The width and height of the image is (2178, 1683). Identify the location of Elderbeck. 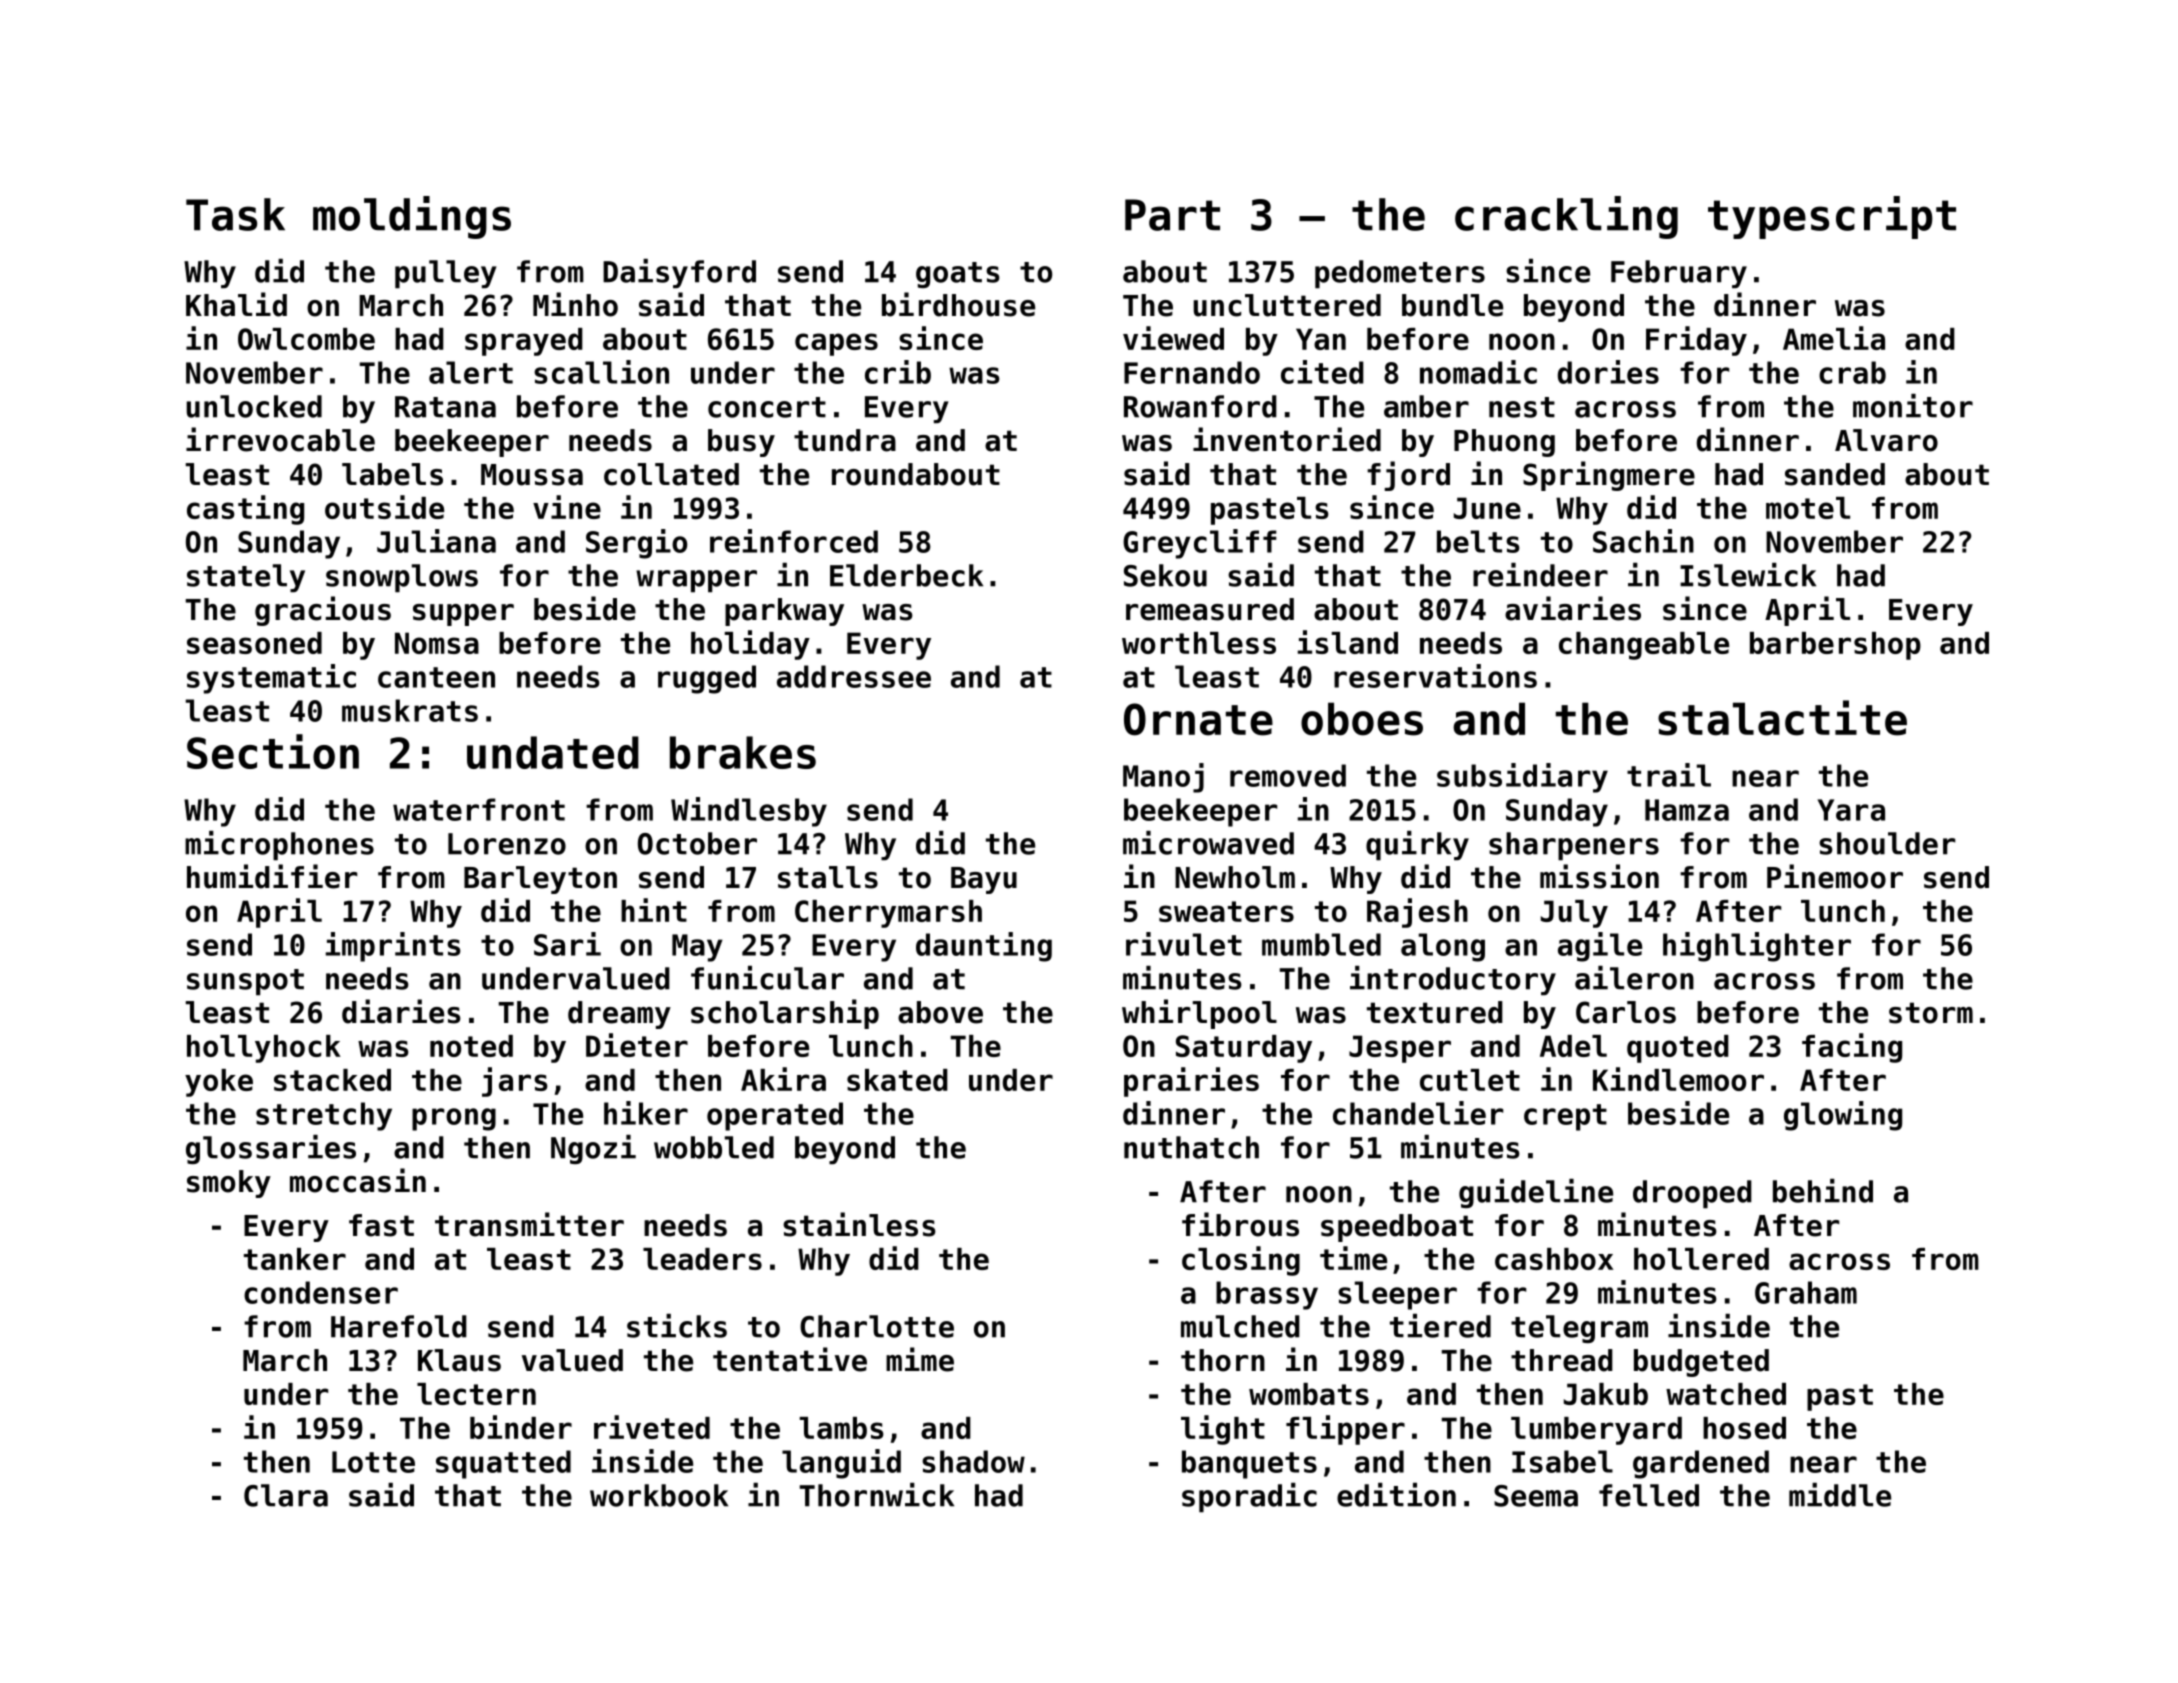
(906, 575).
